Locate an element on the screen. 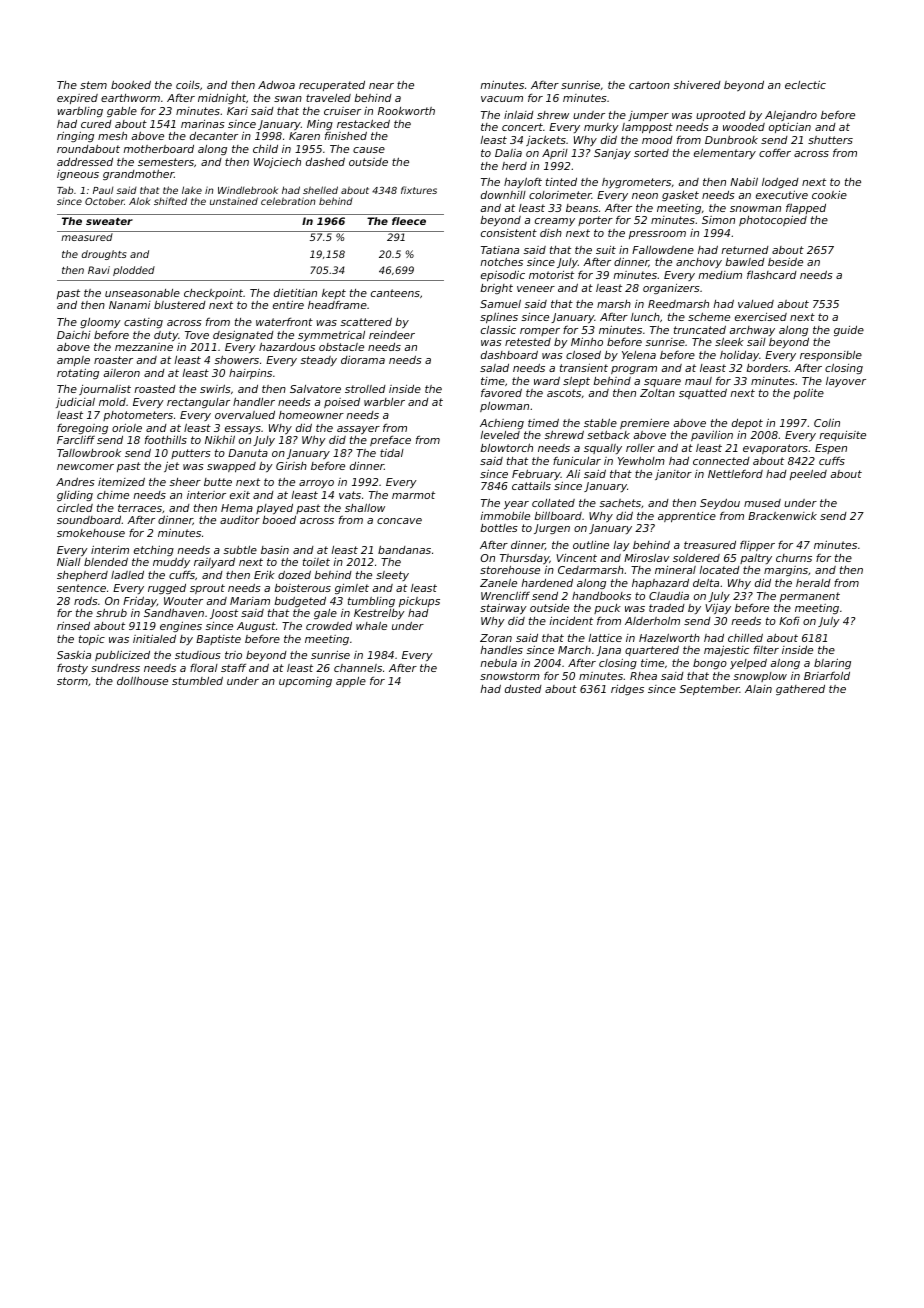  vacuum is located at coordinates (502, 99).
